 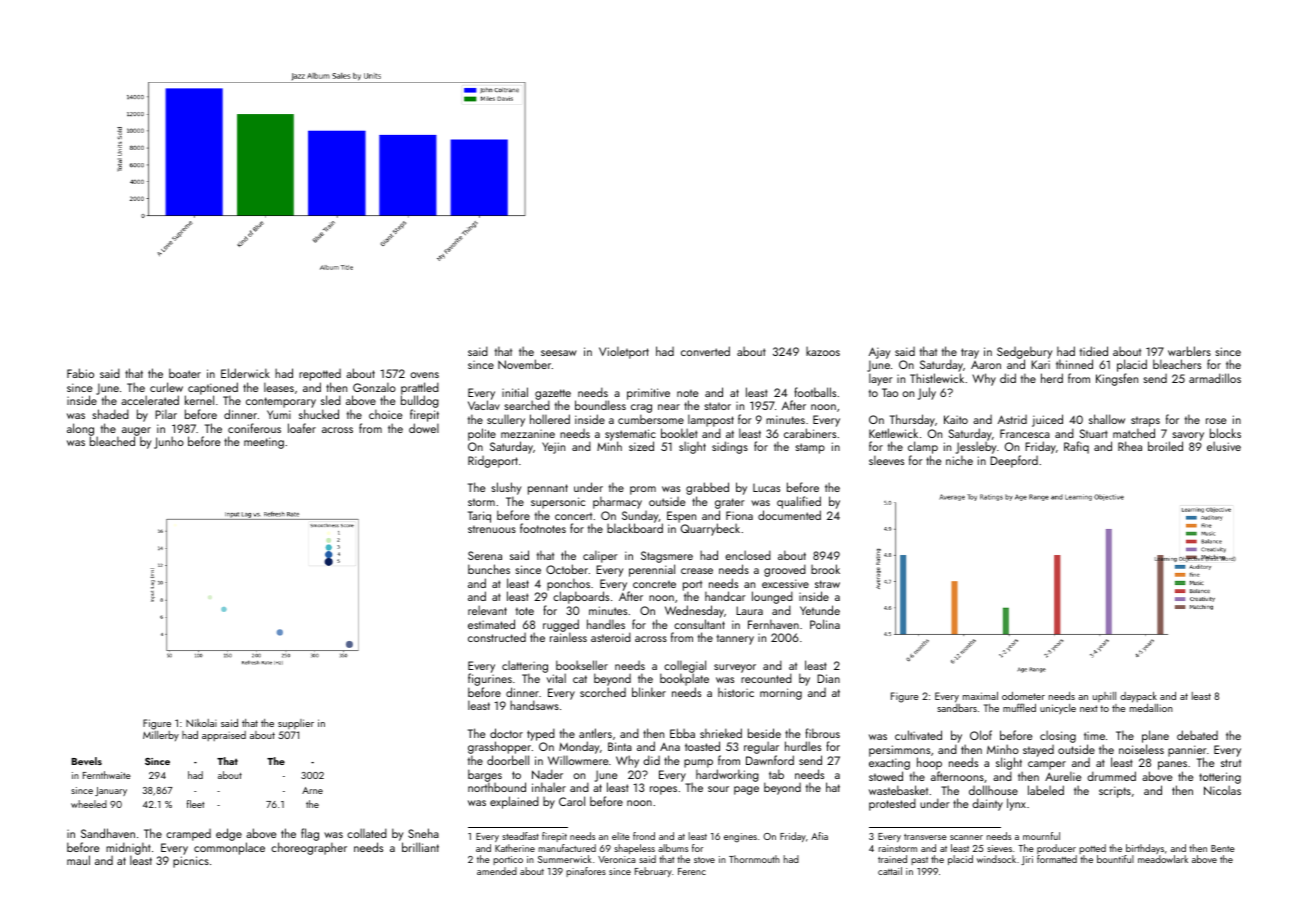 What do you see at coordinates (492, 529) in the screenshot?
I see `strenuous` at bounding box center [492, 529].
